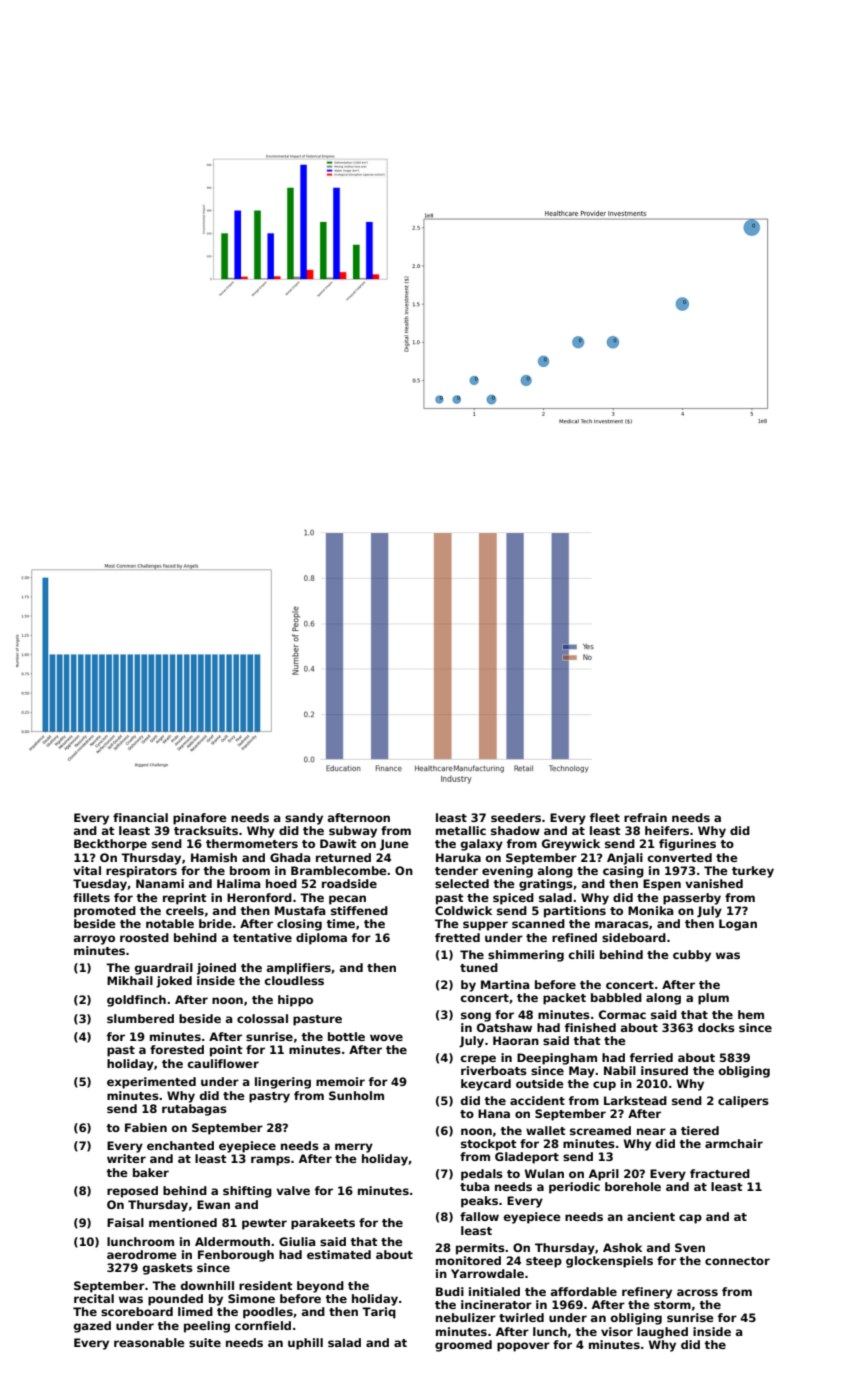 The height and width of the page is (1400, 849). Describe the element at coordinates (546, 885) in the page. I see `gratings` at that location.
